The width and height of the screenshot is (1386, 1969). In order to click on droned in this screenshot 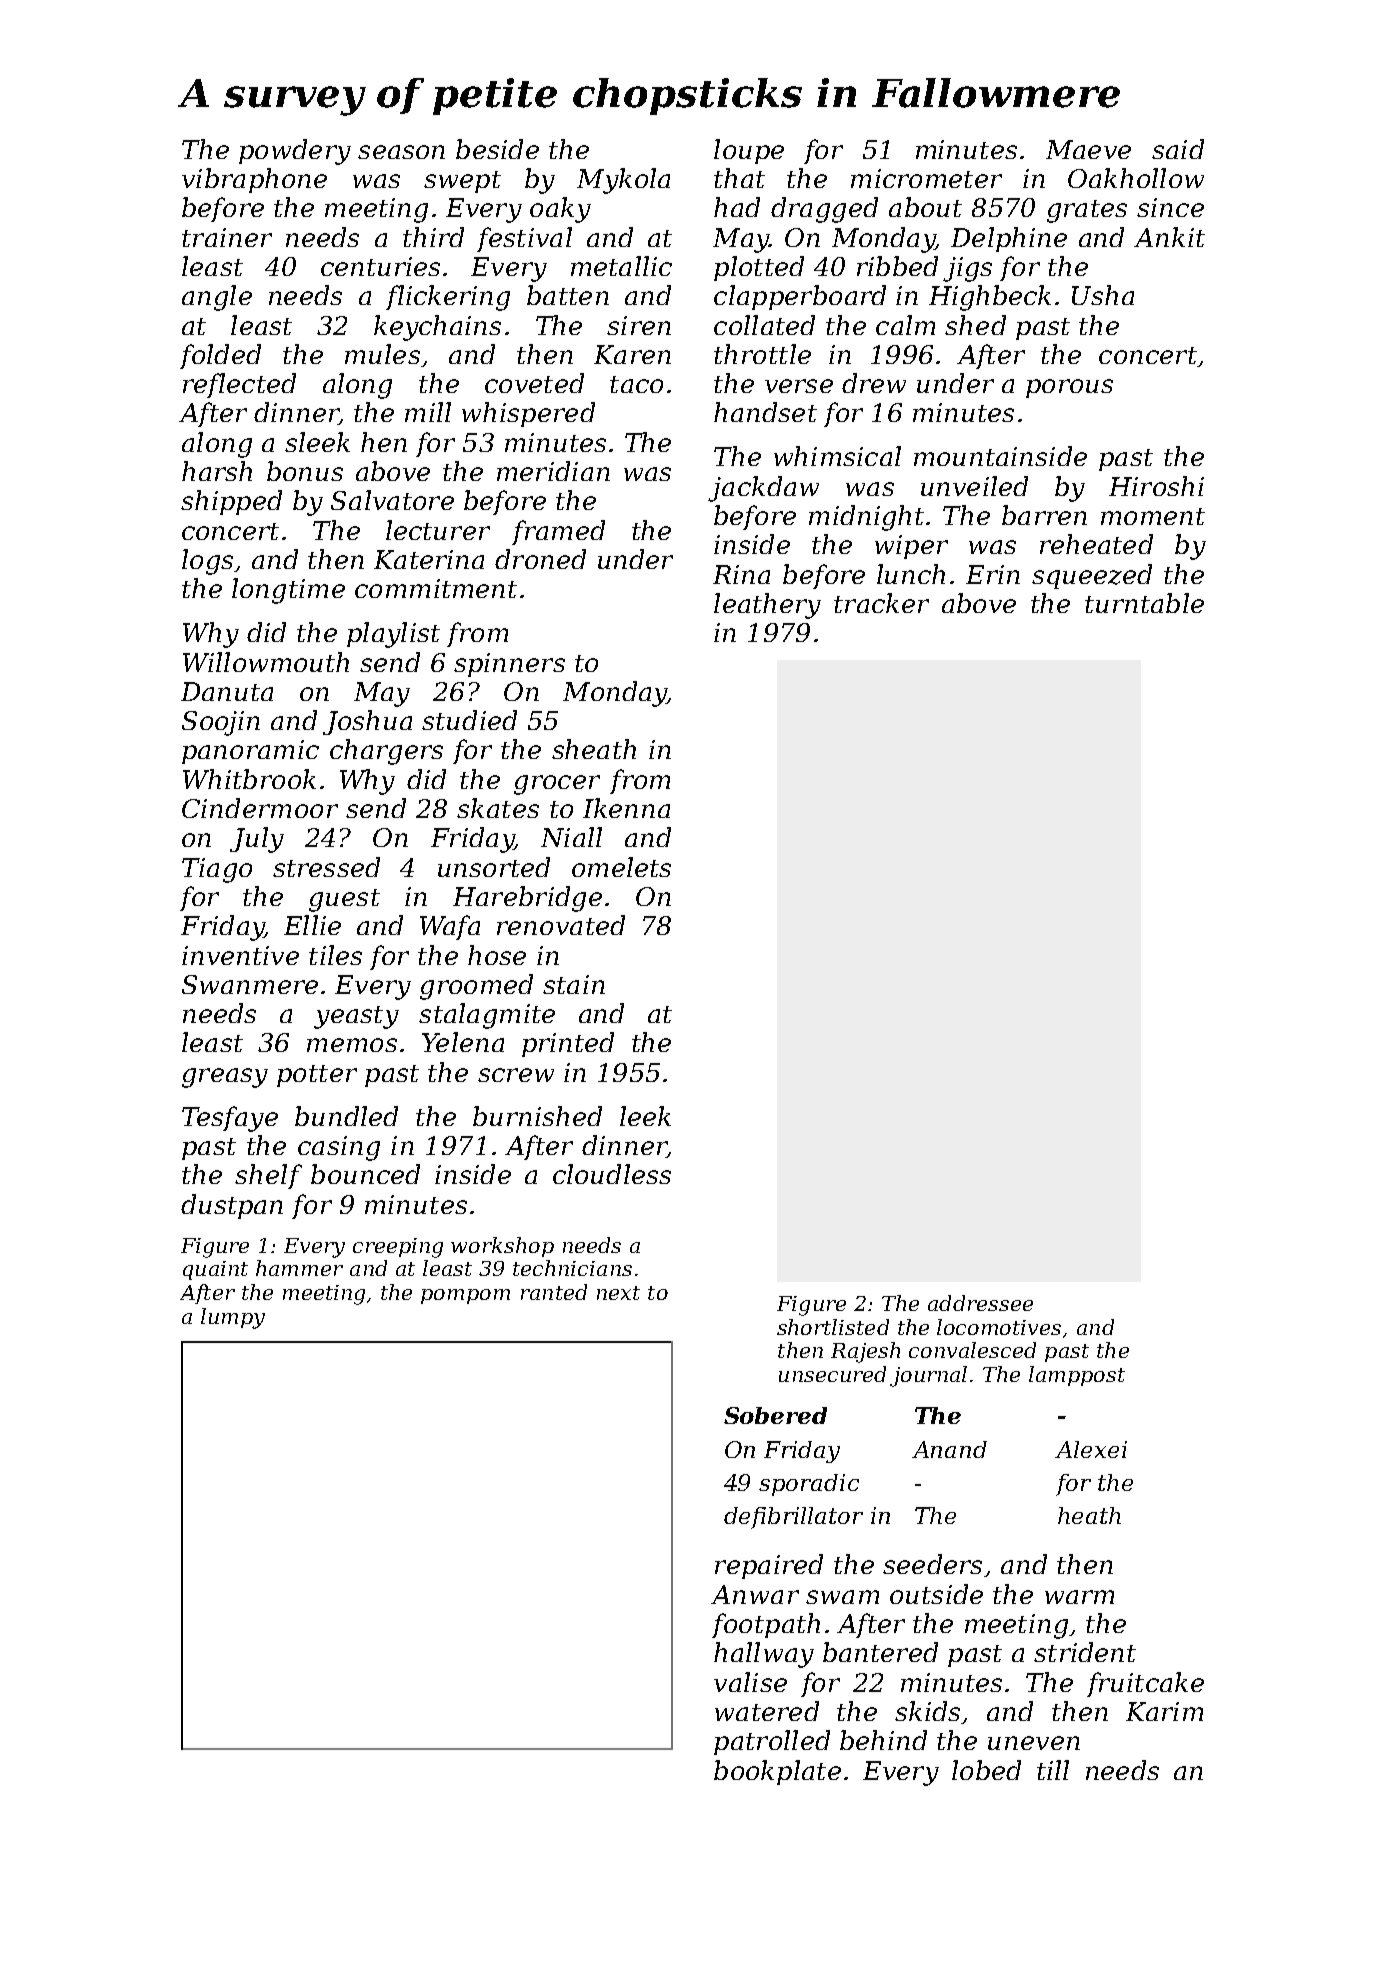, I will do `click(540, 559)`.
